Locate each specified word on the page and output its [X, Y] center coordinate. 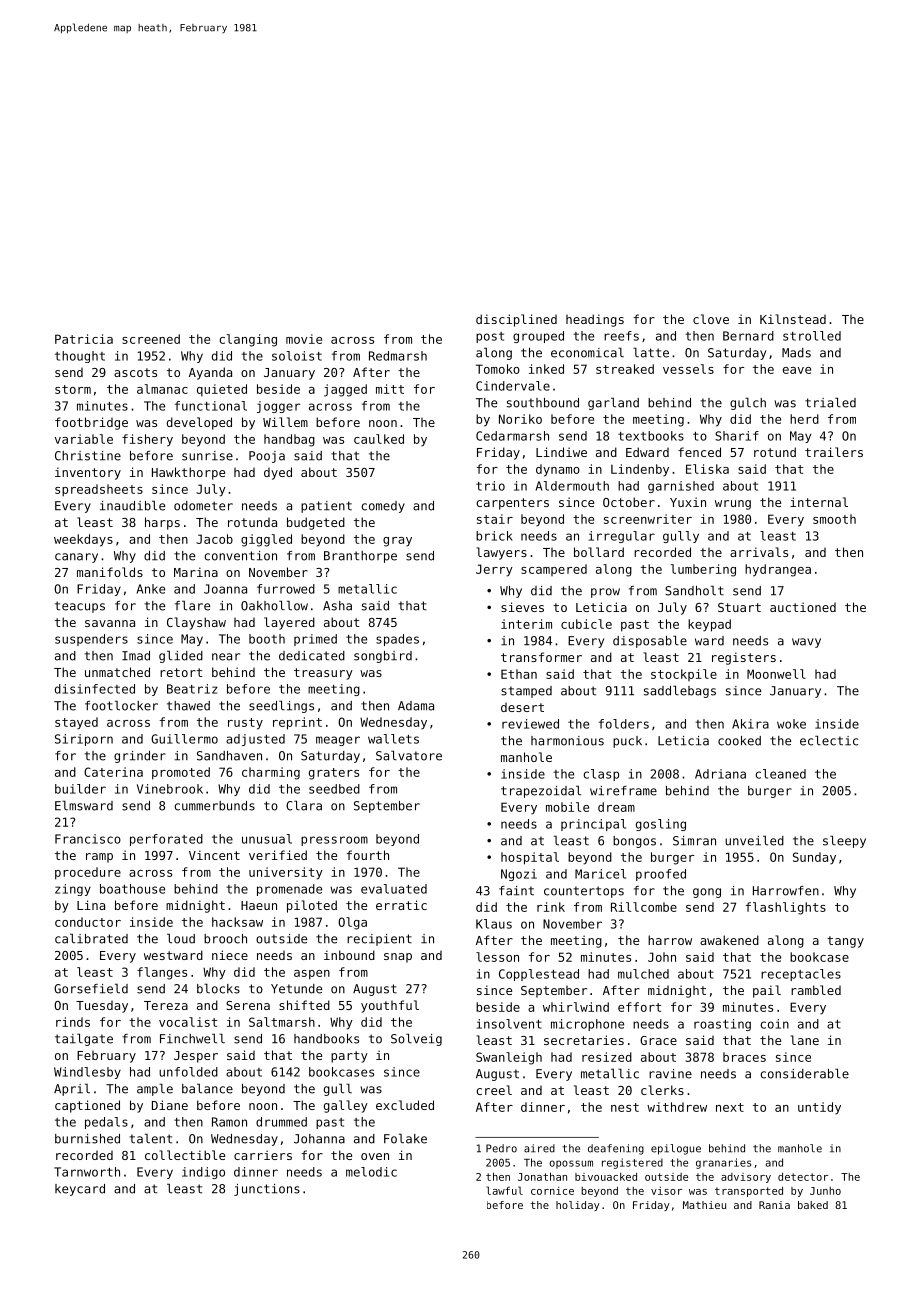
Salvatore [409, 755]
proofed [661, 875]
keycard [80, 1190]
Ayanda [210, 373]
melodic [371, 1172]
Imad [136, 656]
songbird [383, 657]
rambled [816, 990]
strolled [812, 336]
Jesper [196, 1057]
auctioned [803, 607]
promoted [181, 773]
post [490, 337]
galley [346, 1106]
